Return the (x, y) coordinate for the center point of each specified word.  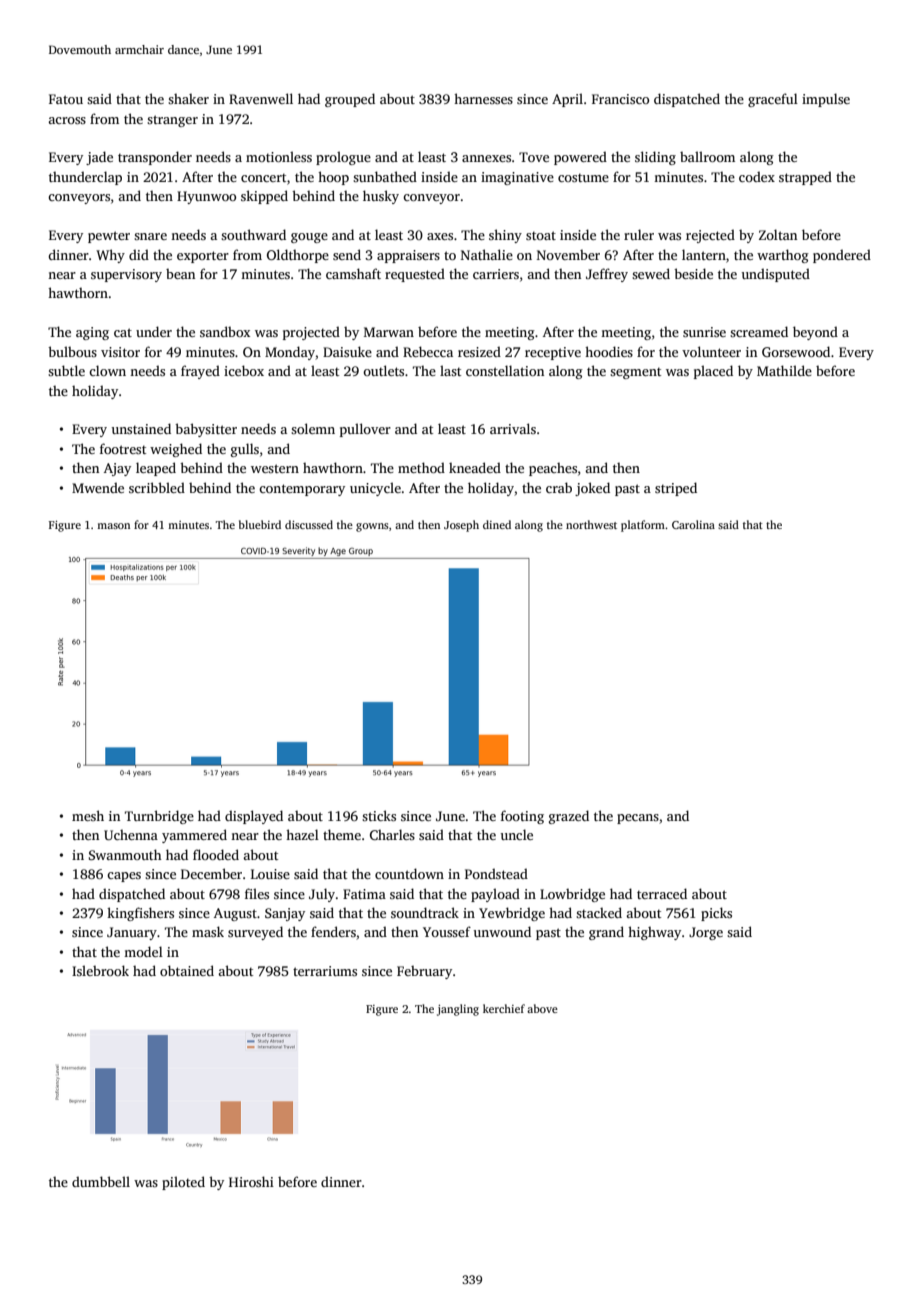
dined (497, 524)
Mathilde (784, 370)
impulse (826, 100)
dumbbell (101, 1181)
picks (716, 914)
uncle (517, 834)
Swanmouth (125, 854)
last (450, 370)
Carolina (693, 524)
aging (92, 333)
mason (113, 526)
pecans (638, 819)
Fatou (66, 99)
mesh (88, 815)
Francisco (620, 99)
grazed (569, 817)
